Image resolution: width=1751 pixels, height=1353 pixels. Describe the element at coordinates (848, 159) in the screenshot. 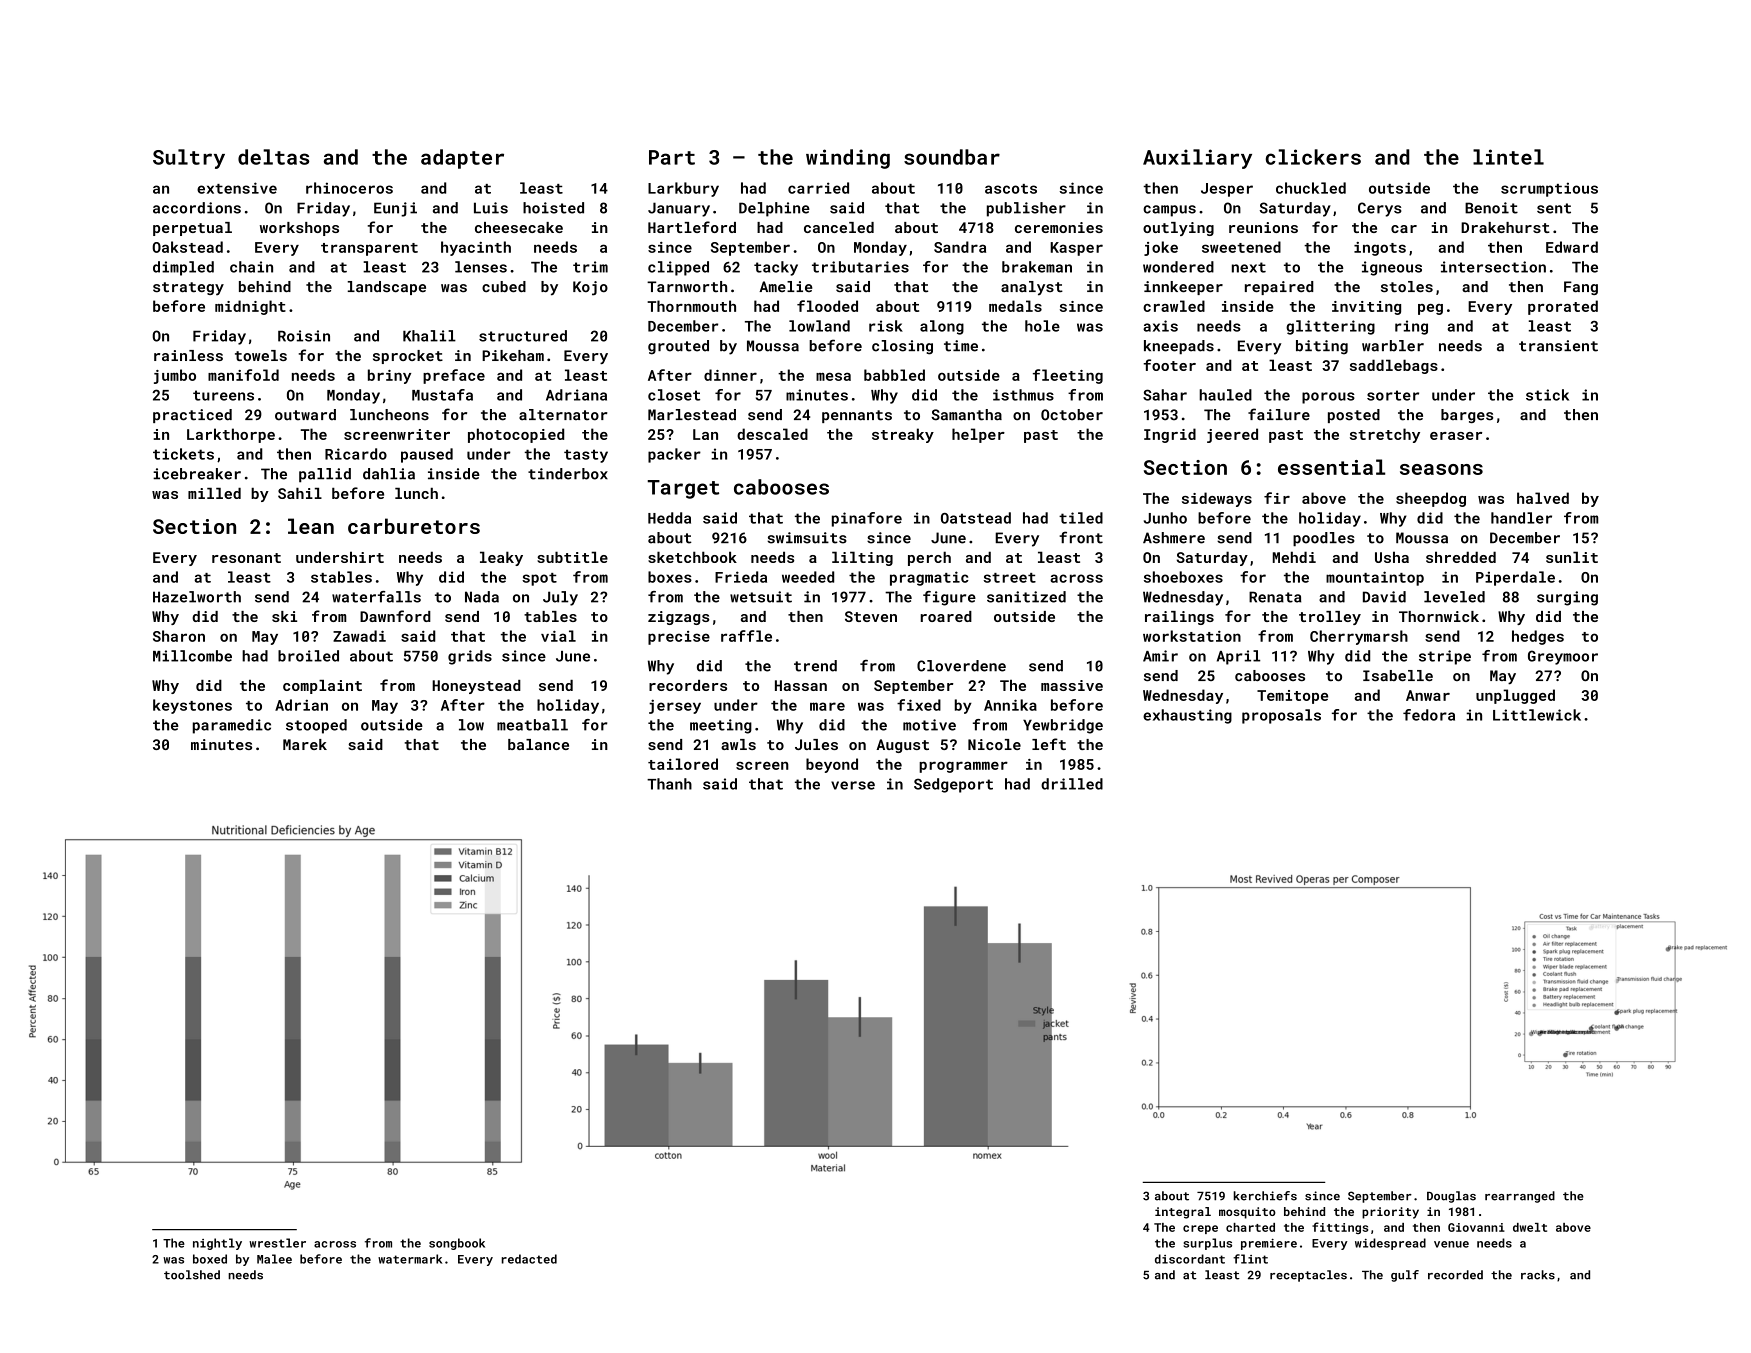

I see `winding` at that location.
